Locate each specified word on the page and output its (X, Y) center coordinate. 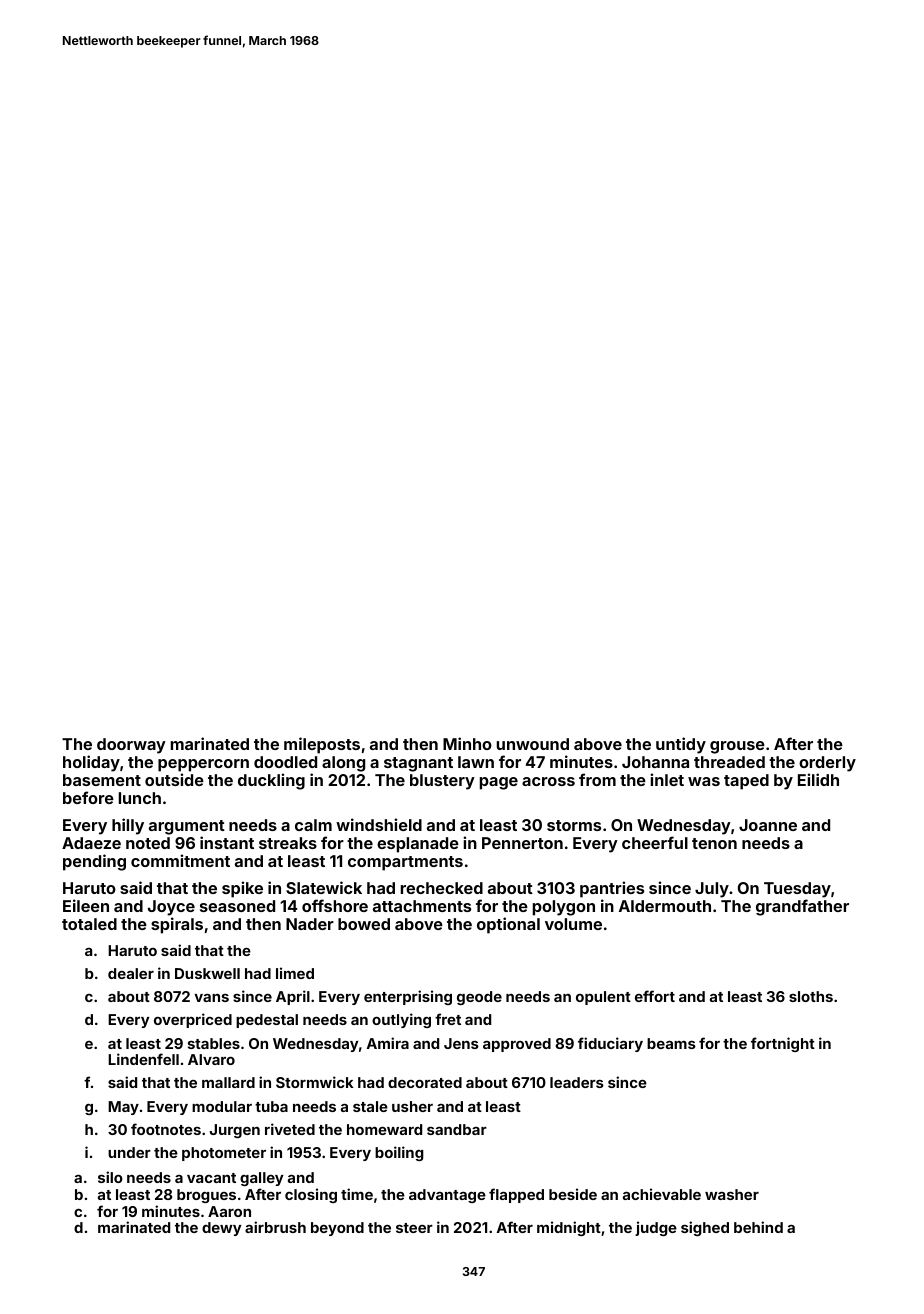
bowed (364, 924)
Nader (310, 924)
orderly (827, 764)
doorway (131, 746)
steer (414, 1228)
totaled (89, 924)
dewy (222, 1229)
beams (671, 1043)
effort (655, 996)
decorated (425, 1082)
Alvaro (211, 1059)
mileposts (322, 745)
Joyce (171, 908)
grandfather (802, 907)
